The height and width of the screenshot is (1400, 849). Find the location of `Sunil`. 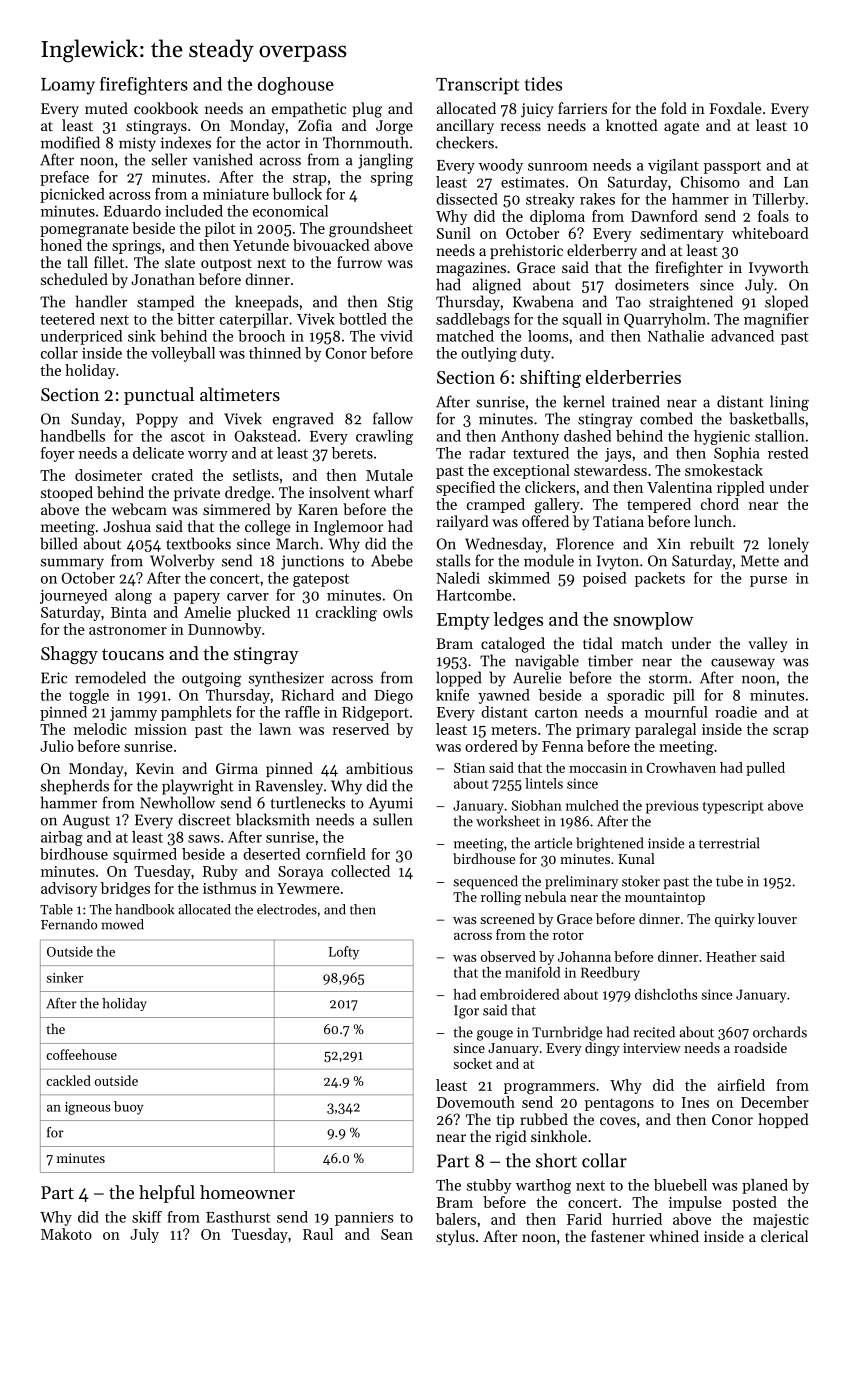

Sunil is located at coordinates (454, 233).
